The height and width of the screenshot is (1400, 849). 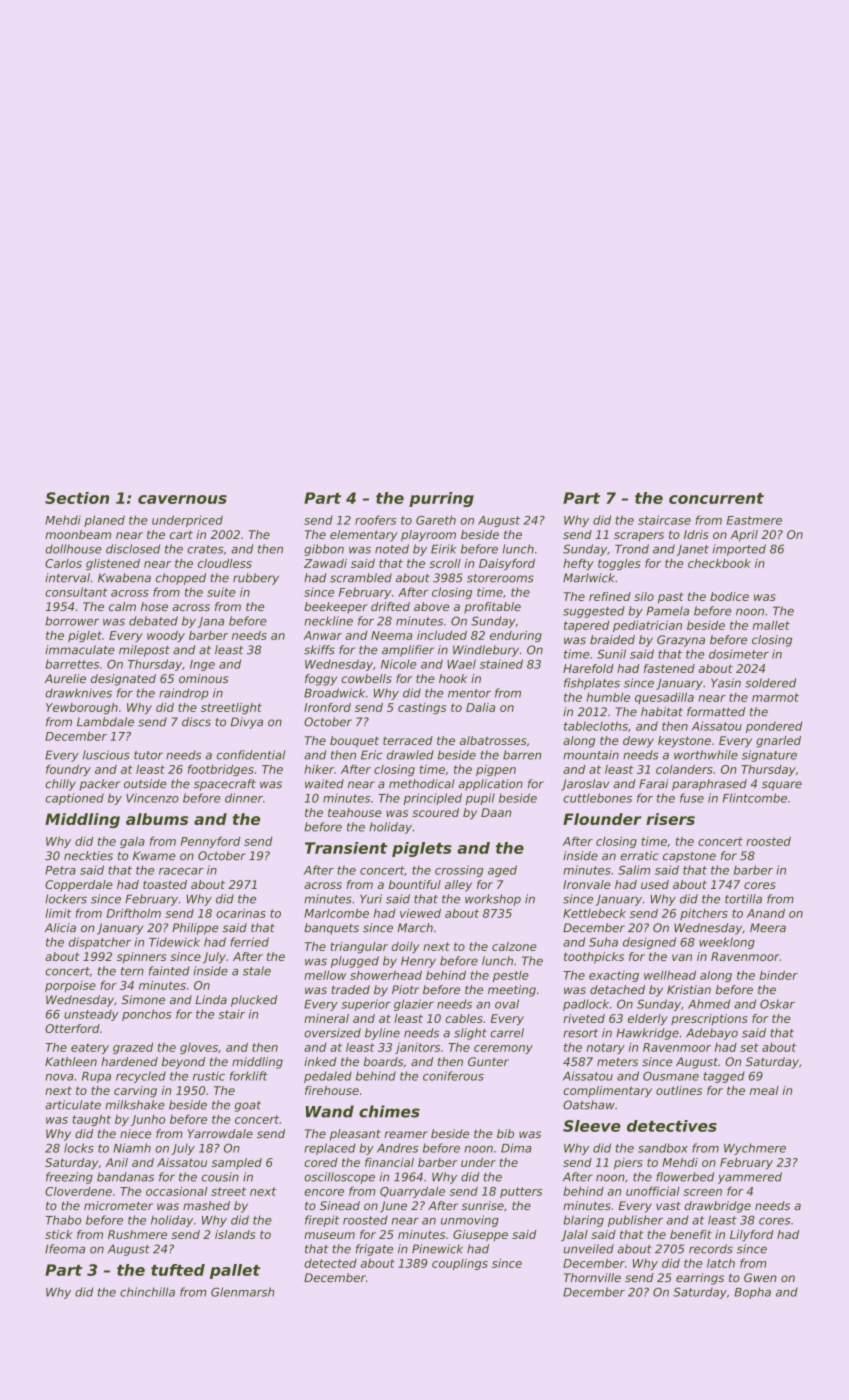 I want to click on gala, so click(x=132, y=842).
